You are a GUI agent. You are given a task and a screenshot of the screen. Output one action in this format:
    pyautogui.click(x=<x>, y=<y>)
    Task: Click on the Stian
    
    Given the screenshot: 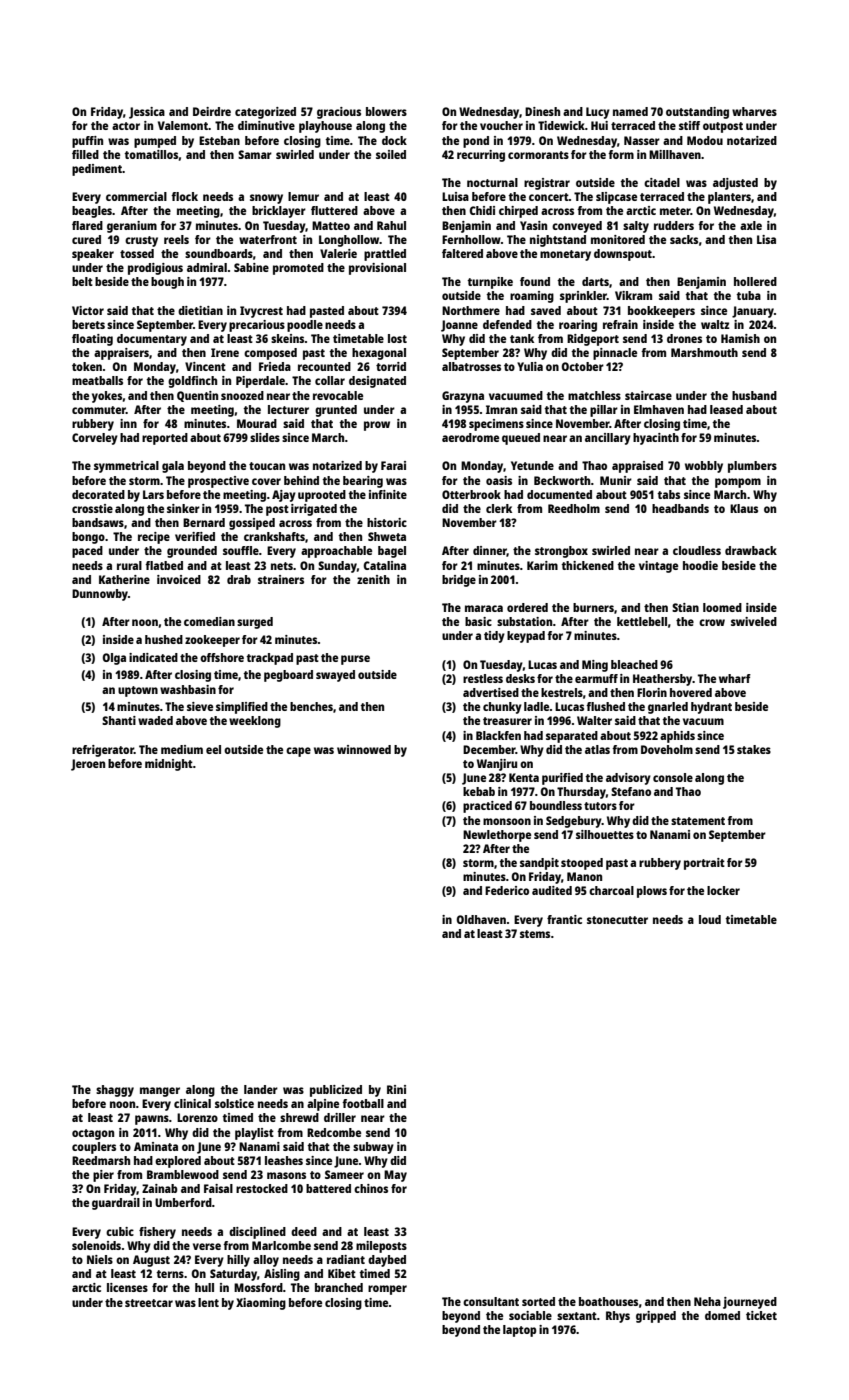 What is the action you would take?
    pyautogui.click(x=685, y=607)
